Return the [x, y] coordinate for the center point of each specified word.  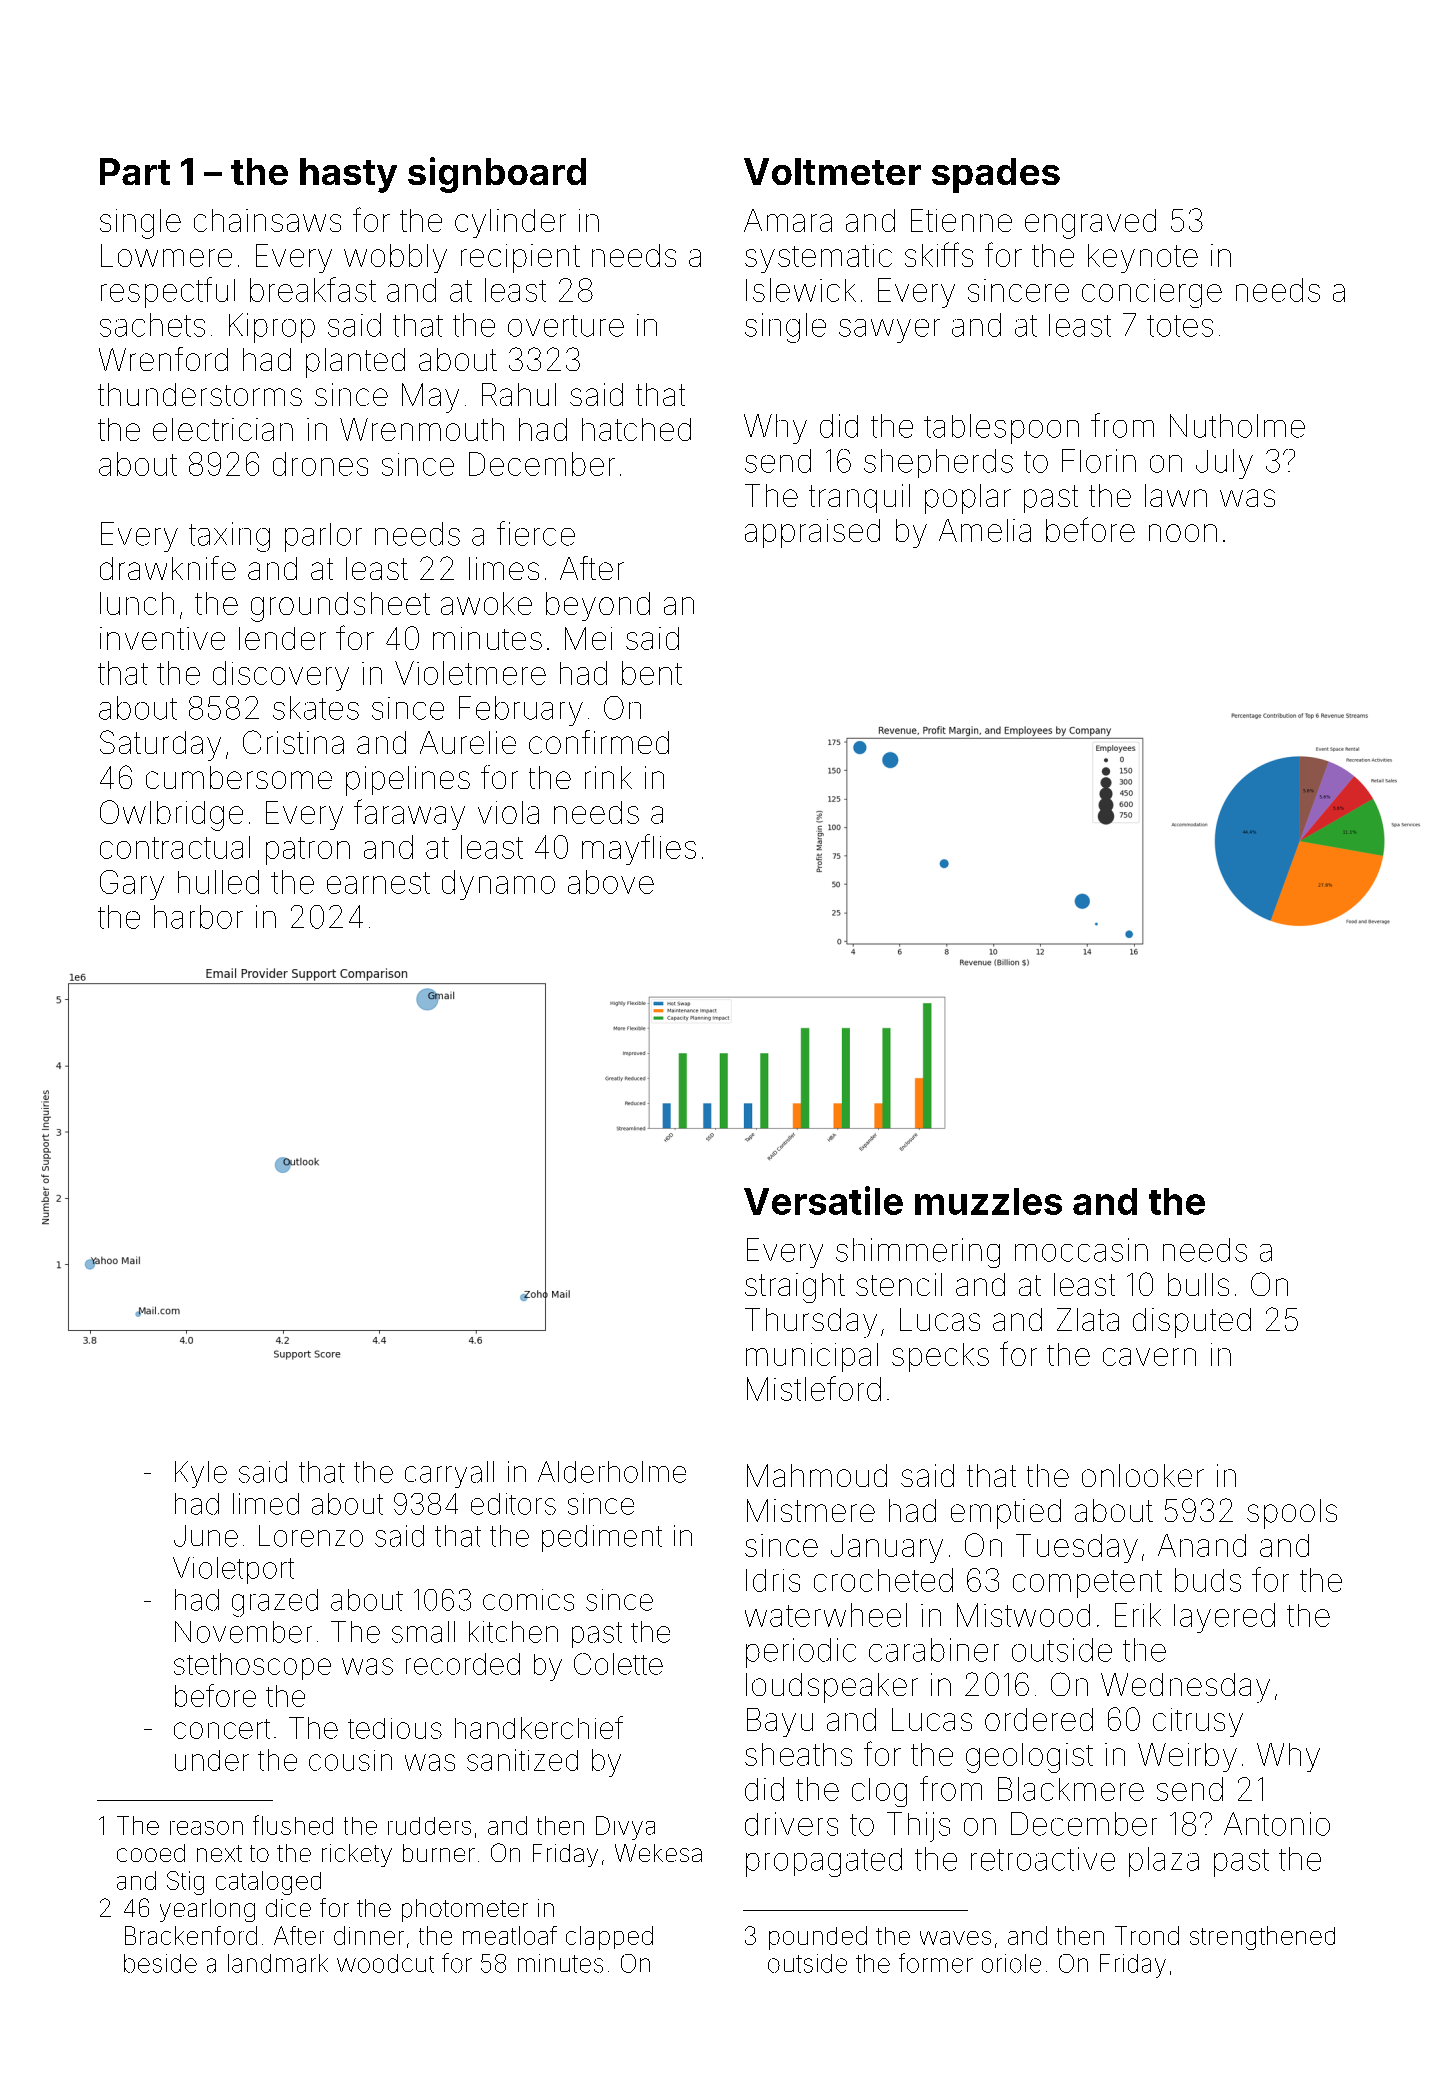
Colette [618, 1664]
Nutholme [1237, 426]
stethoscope [252, 1666]
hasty [348, 175]
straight [795, 1288]
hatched [636, 429]
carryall [449, 1474]
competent [1087, 1584]
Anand [1202, 1545]
